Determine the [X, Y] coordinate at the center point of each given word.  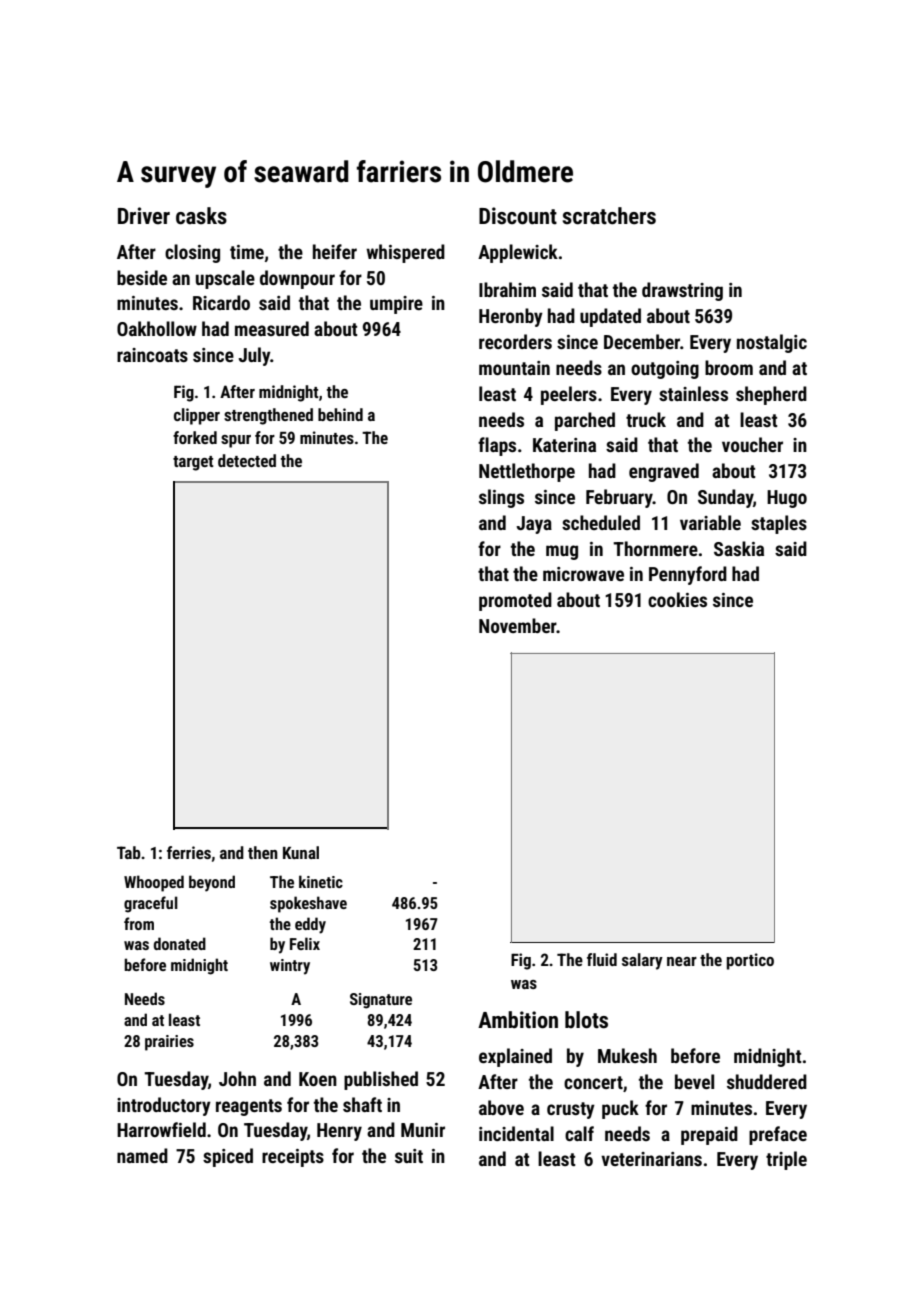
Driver [144, 216]
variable [710, 522]
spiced [228, 1157]
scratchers [609, 216]
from [139, 923]
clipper [197, 416]
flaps [497, 446]
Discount [518, 216]
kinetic [321, 881]
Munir [423, 1130]
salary [642, 961]
